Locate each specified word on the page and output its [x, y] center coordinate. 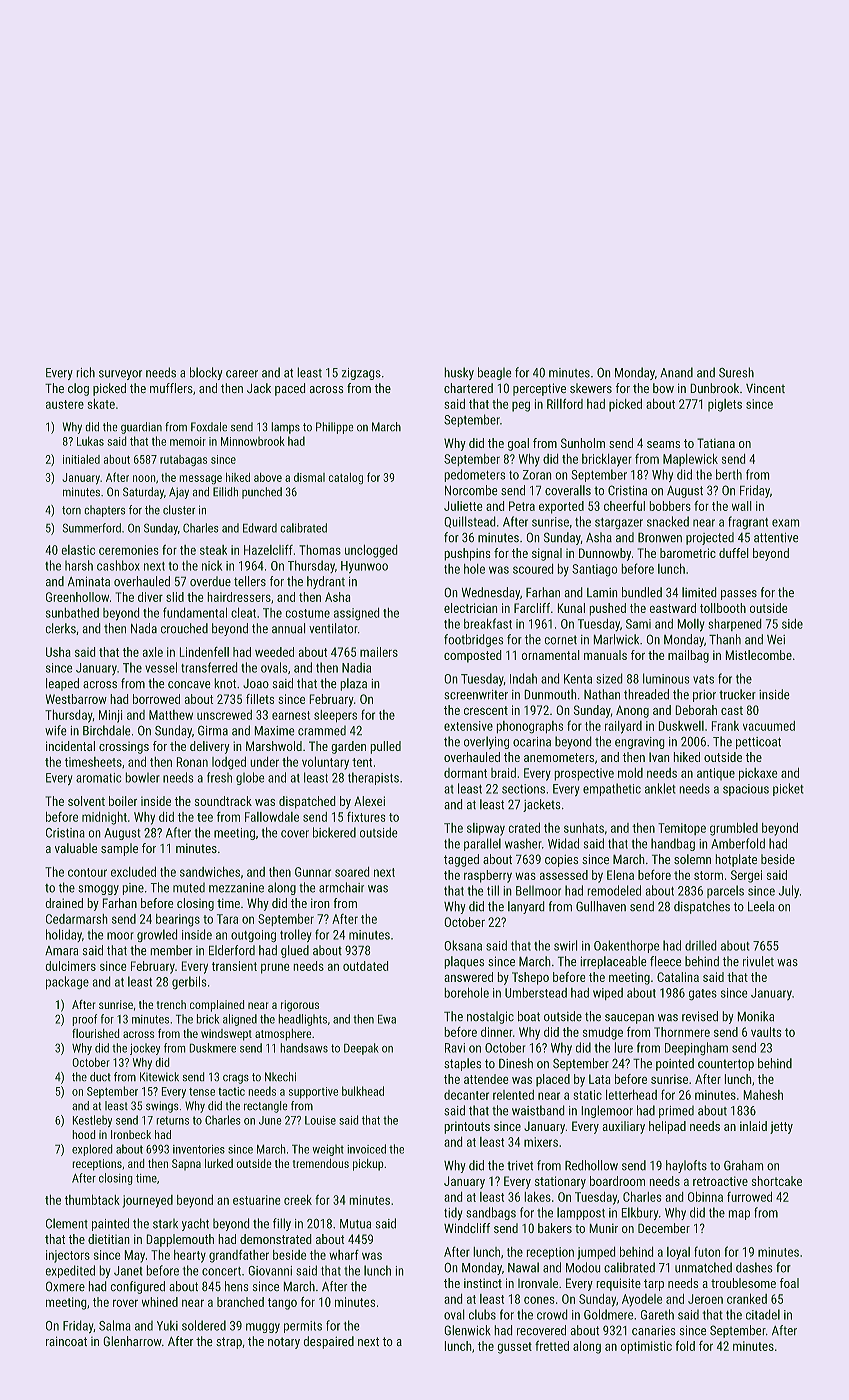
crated [524, 827]
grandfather [239, 1256]
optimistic [646, 1347]
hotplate [736, 860]
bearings [178, 920]
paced [290, 389]
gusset [514, 1348]
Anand [676, 372]
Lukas [90, 441]
